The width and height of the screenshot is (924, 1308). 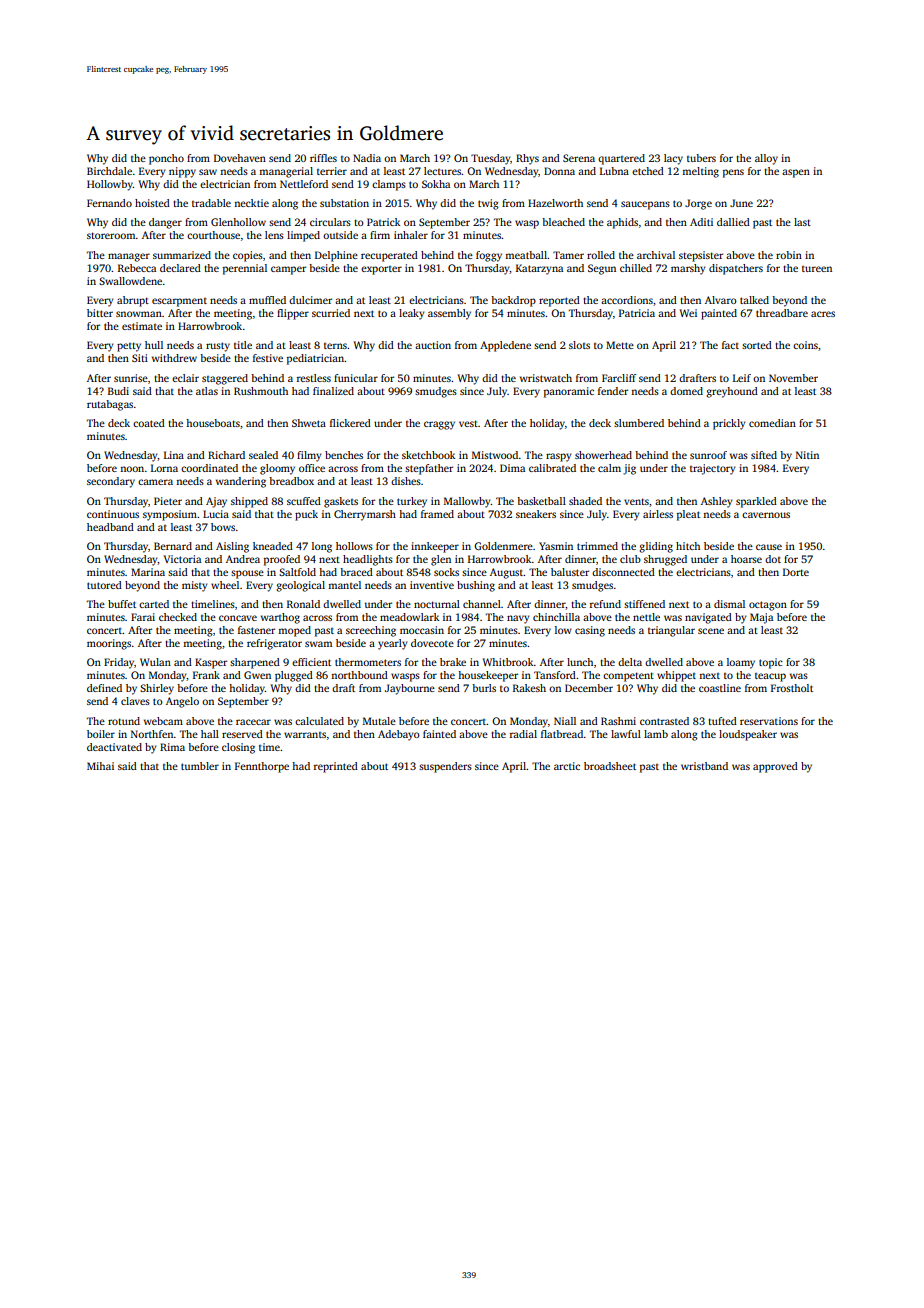 I want to click on refrigerator, so click(x=274, y=644).
